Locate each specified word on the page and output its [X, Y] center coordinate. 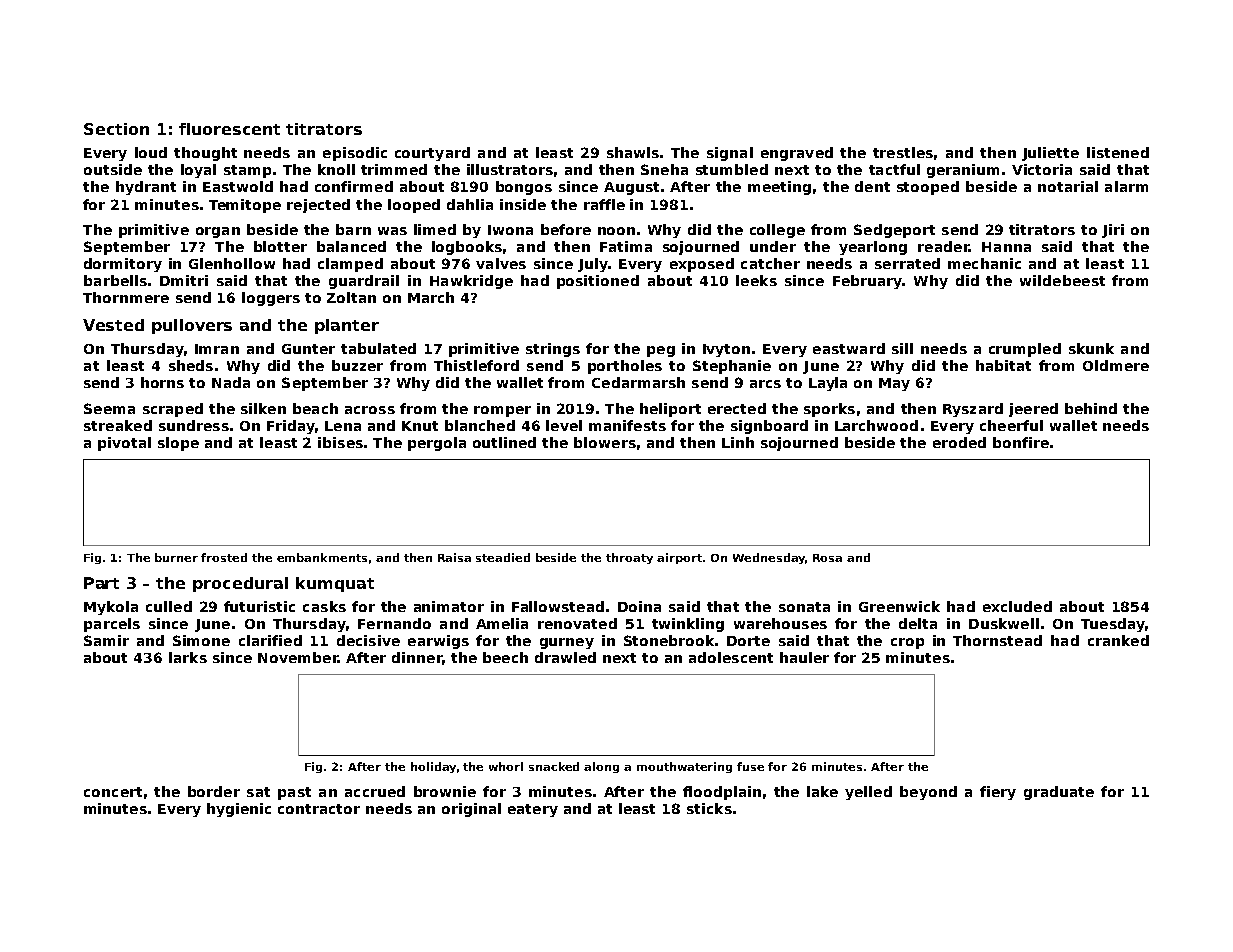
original [471, 810]
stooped [928, 188]
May [894, 384]
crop [907, 643]
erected [737, 408]
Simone [201, 640]
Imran [217, 349]
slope [178, 444]
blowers [605, 442]
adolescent [731, 657]
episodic [355, 154]
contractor [319, 809]
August [631, 188]
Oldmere [1116, 365]
